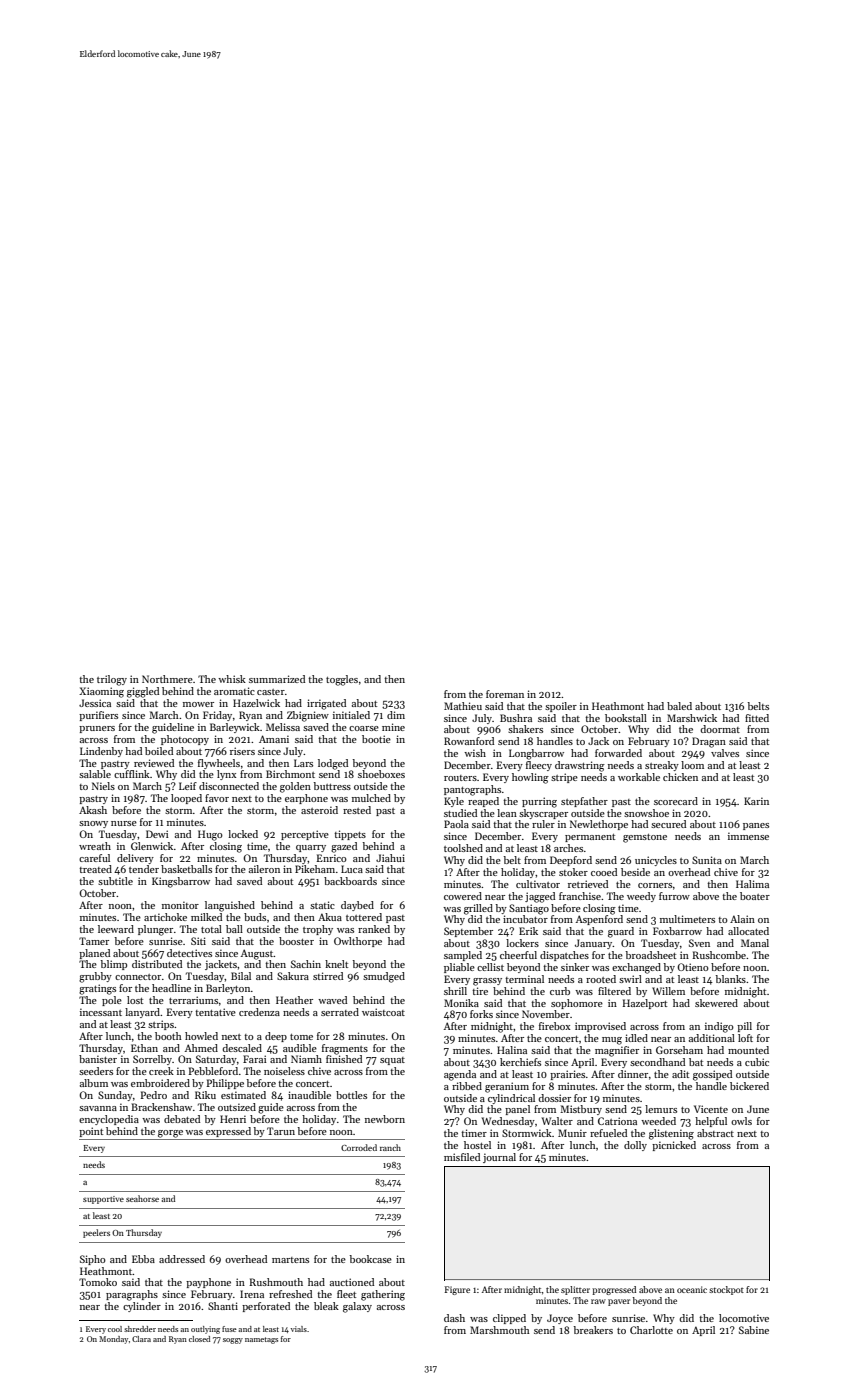  Describe the element at coordinates (96, 1071) in the document. I see `seeders` at that location.
